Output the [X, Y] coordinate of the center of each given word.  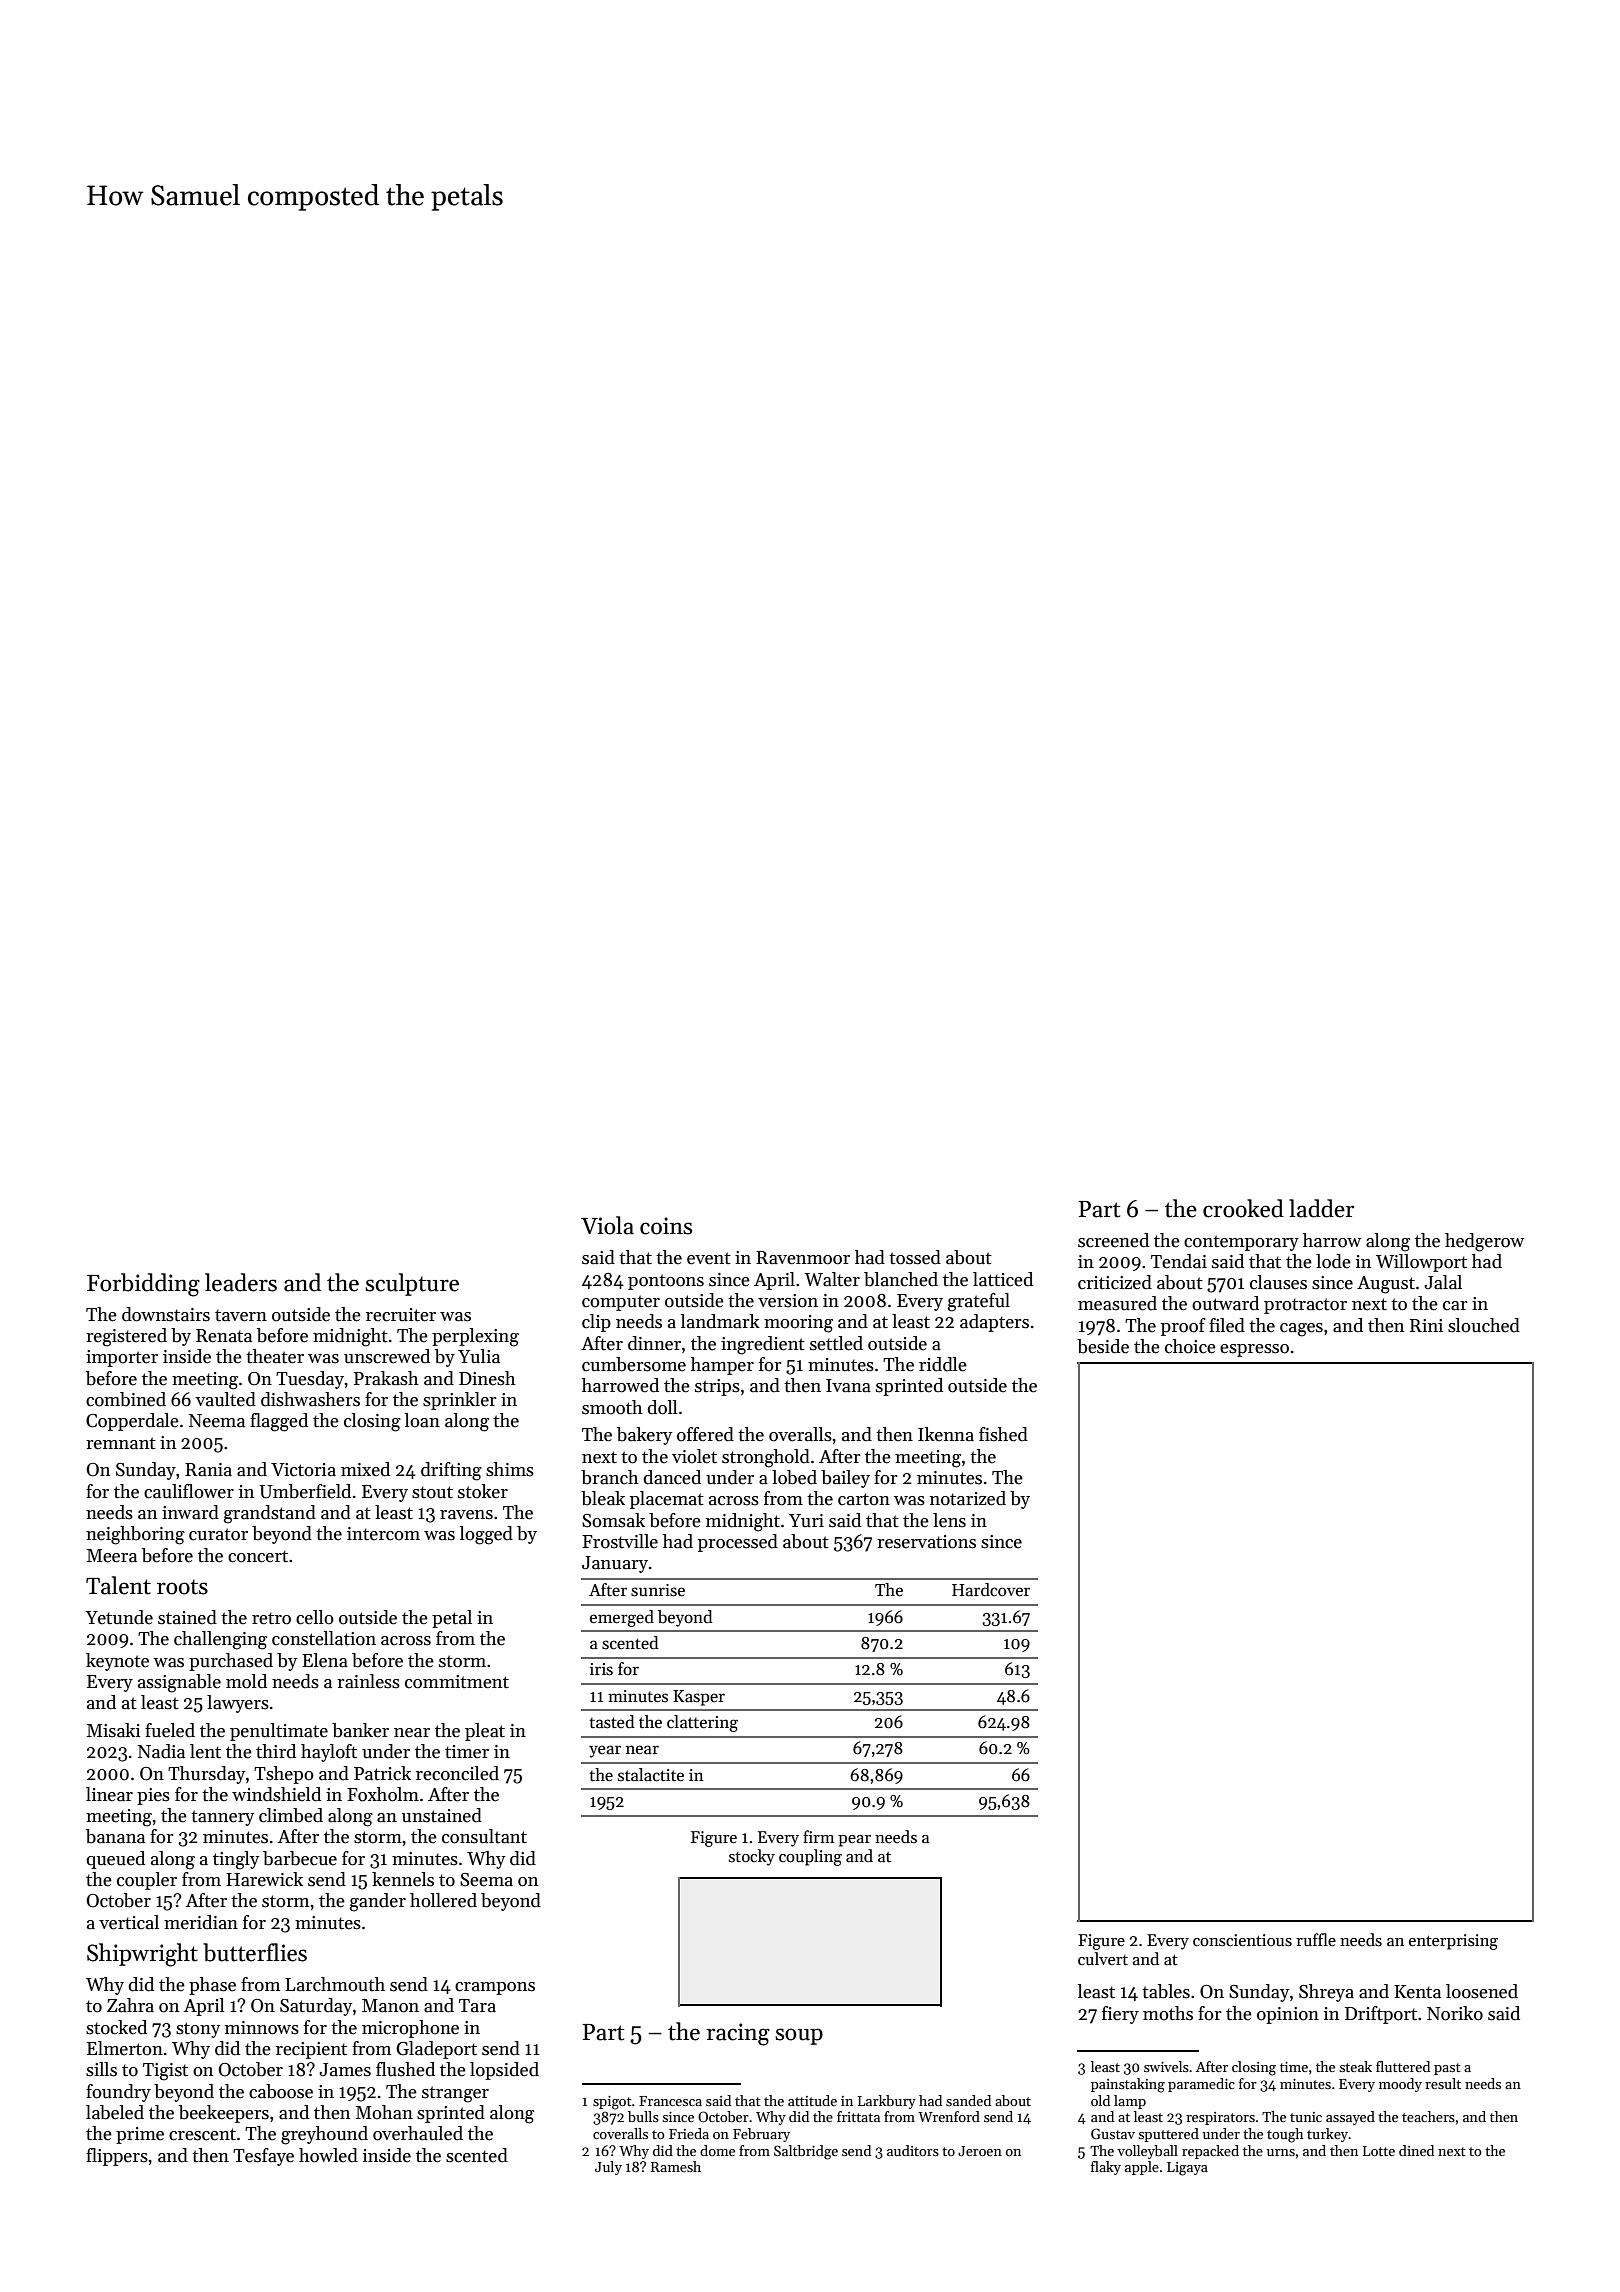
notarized [968, 1498]
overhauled [418, 2133]
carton [864, 1499]
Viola [607, 1225]
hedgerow [1484, 1242]
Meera [112, 1556]
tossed [915, 1257]
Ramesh [676, 2166]
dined [1416, 2150]
